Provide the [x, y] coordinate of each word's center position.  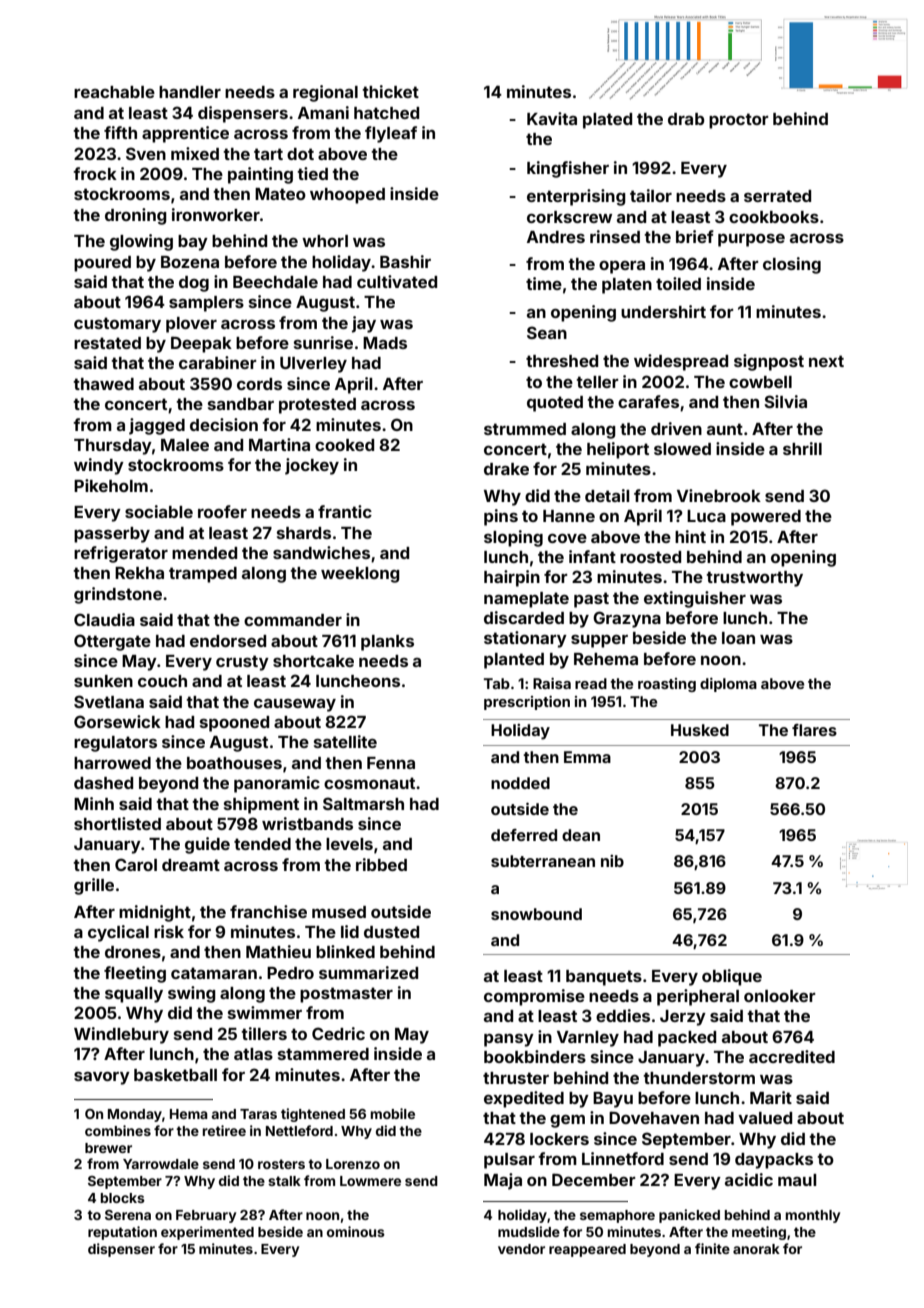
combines [118, 1130]
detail [607, 495]
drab [686, 119]
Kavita [552, 118]
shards [304, 533]
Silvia [785, 401]
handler [190, 92]
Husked [700, 730]
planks [387, 643]
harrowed [112, 763]
